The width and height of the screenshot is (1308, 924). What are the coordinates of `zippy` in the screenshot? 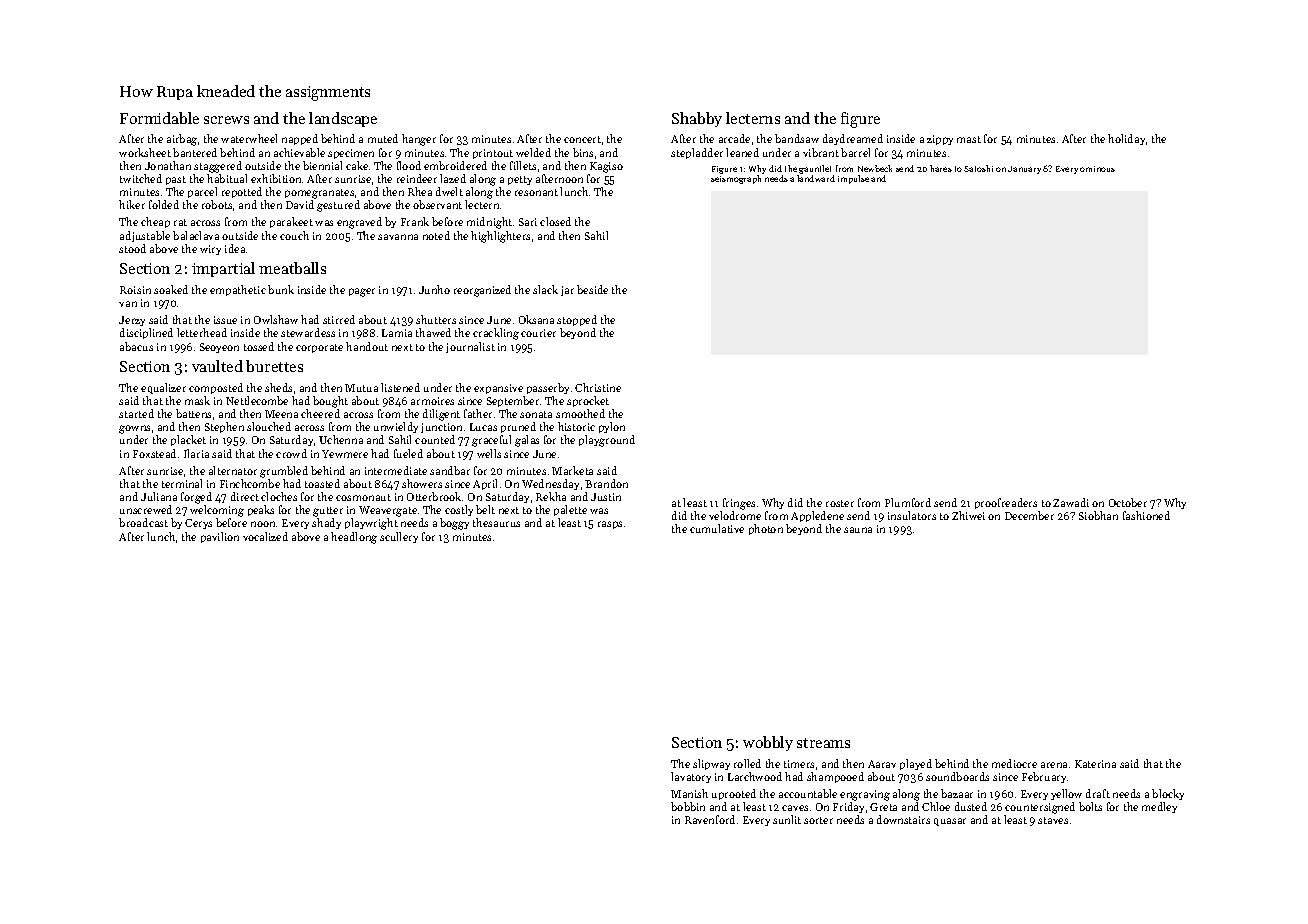 It's located at (940, 140).
